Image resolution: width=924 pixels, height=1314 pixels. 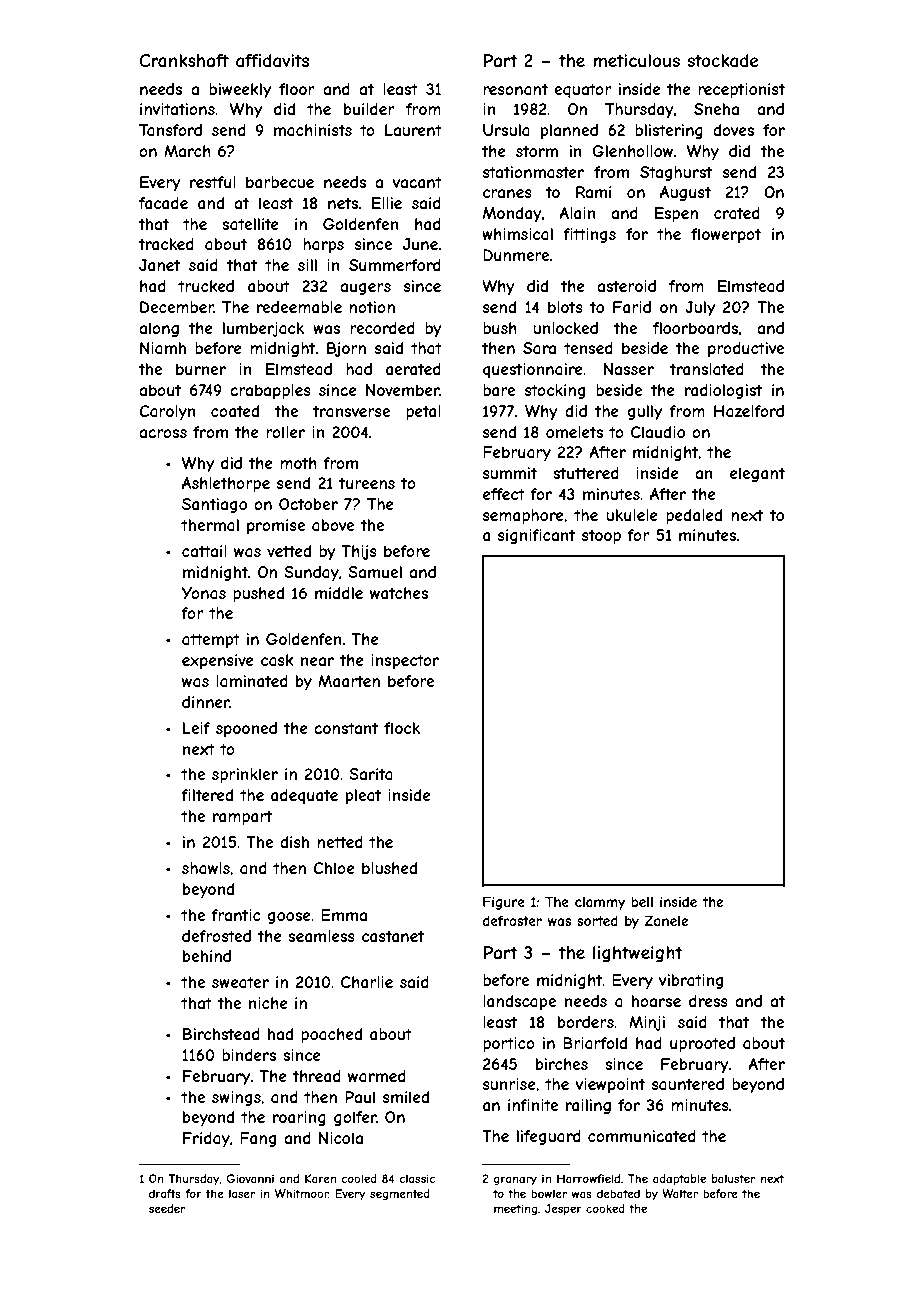 What do you see at coordinates (403, 390) in the page?
I see `November` at bounding box center [403, 390].
